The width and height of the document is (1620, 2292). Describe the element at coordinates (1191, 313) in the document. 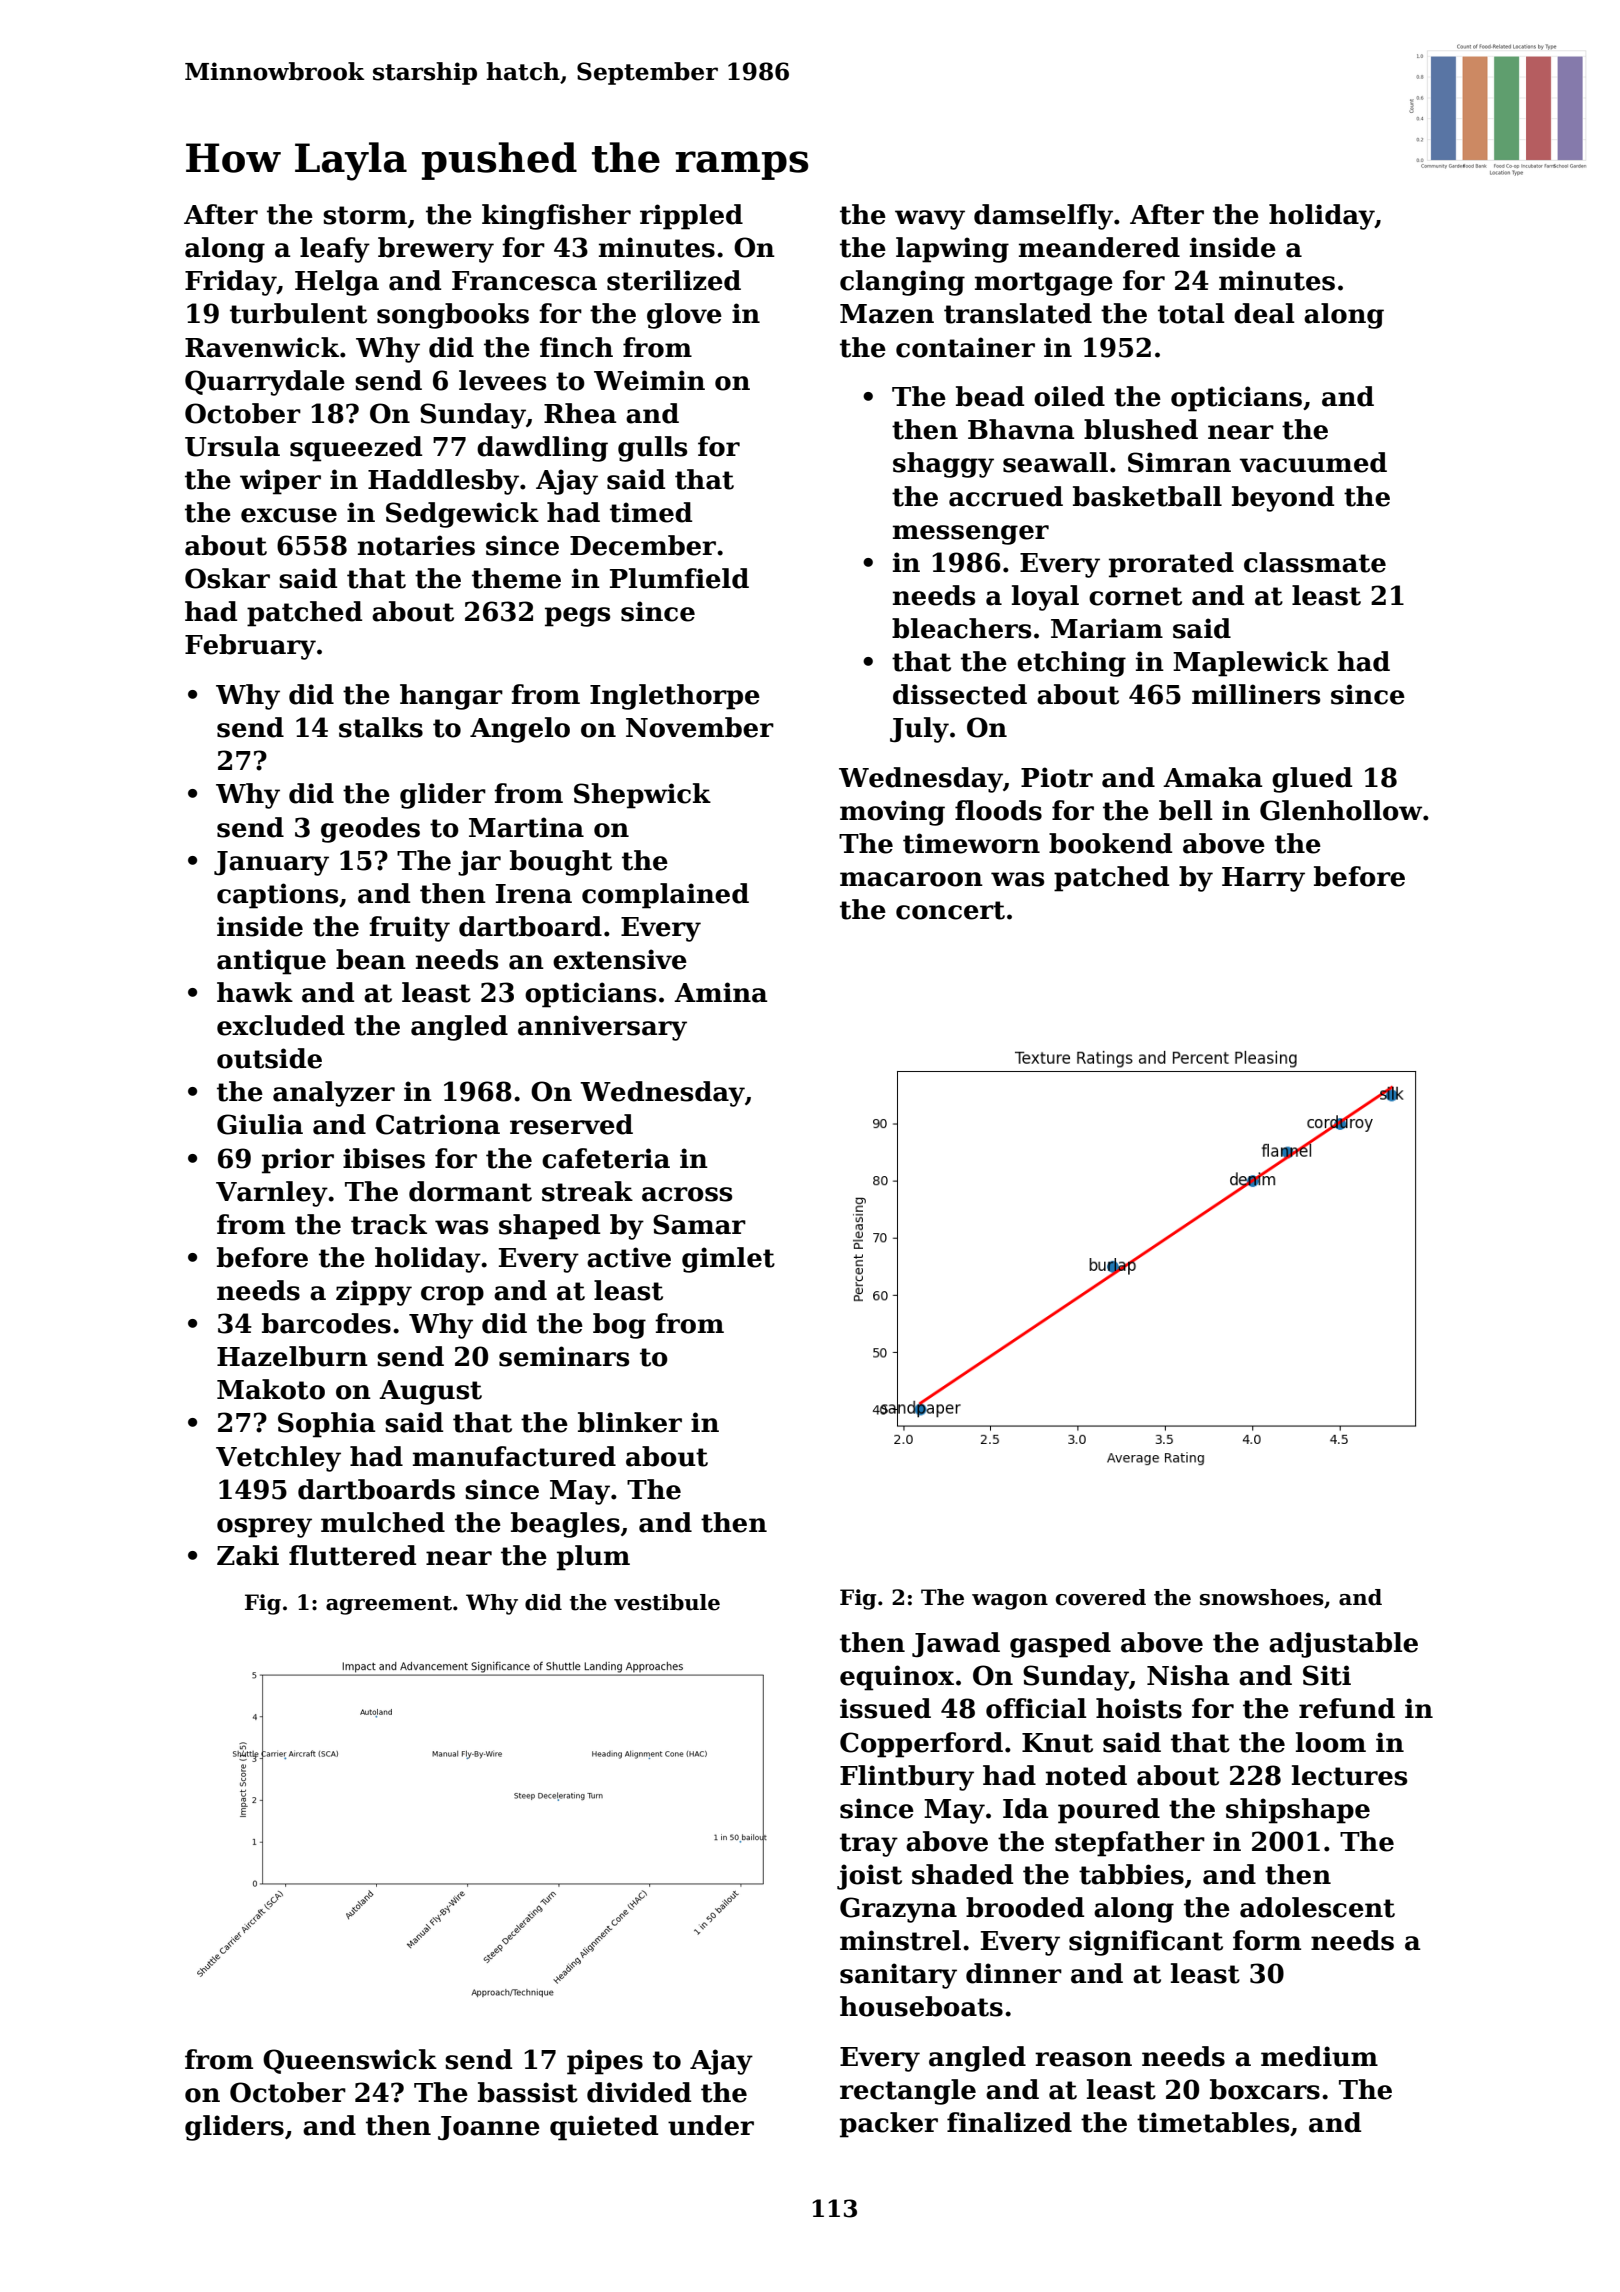

I see `total` at that location.
